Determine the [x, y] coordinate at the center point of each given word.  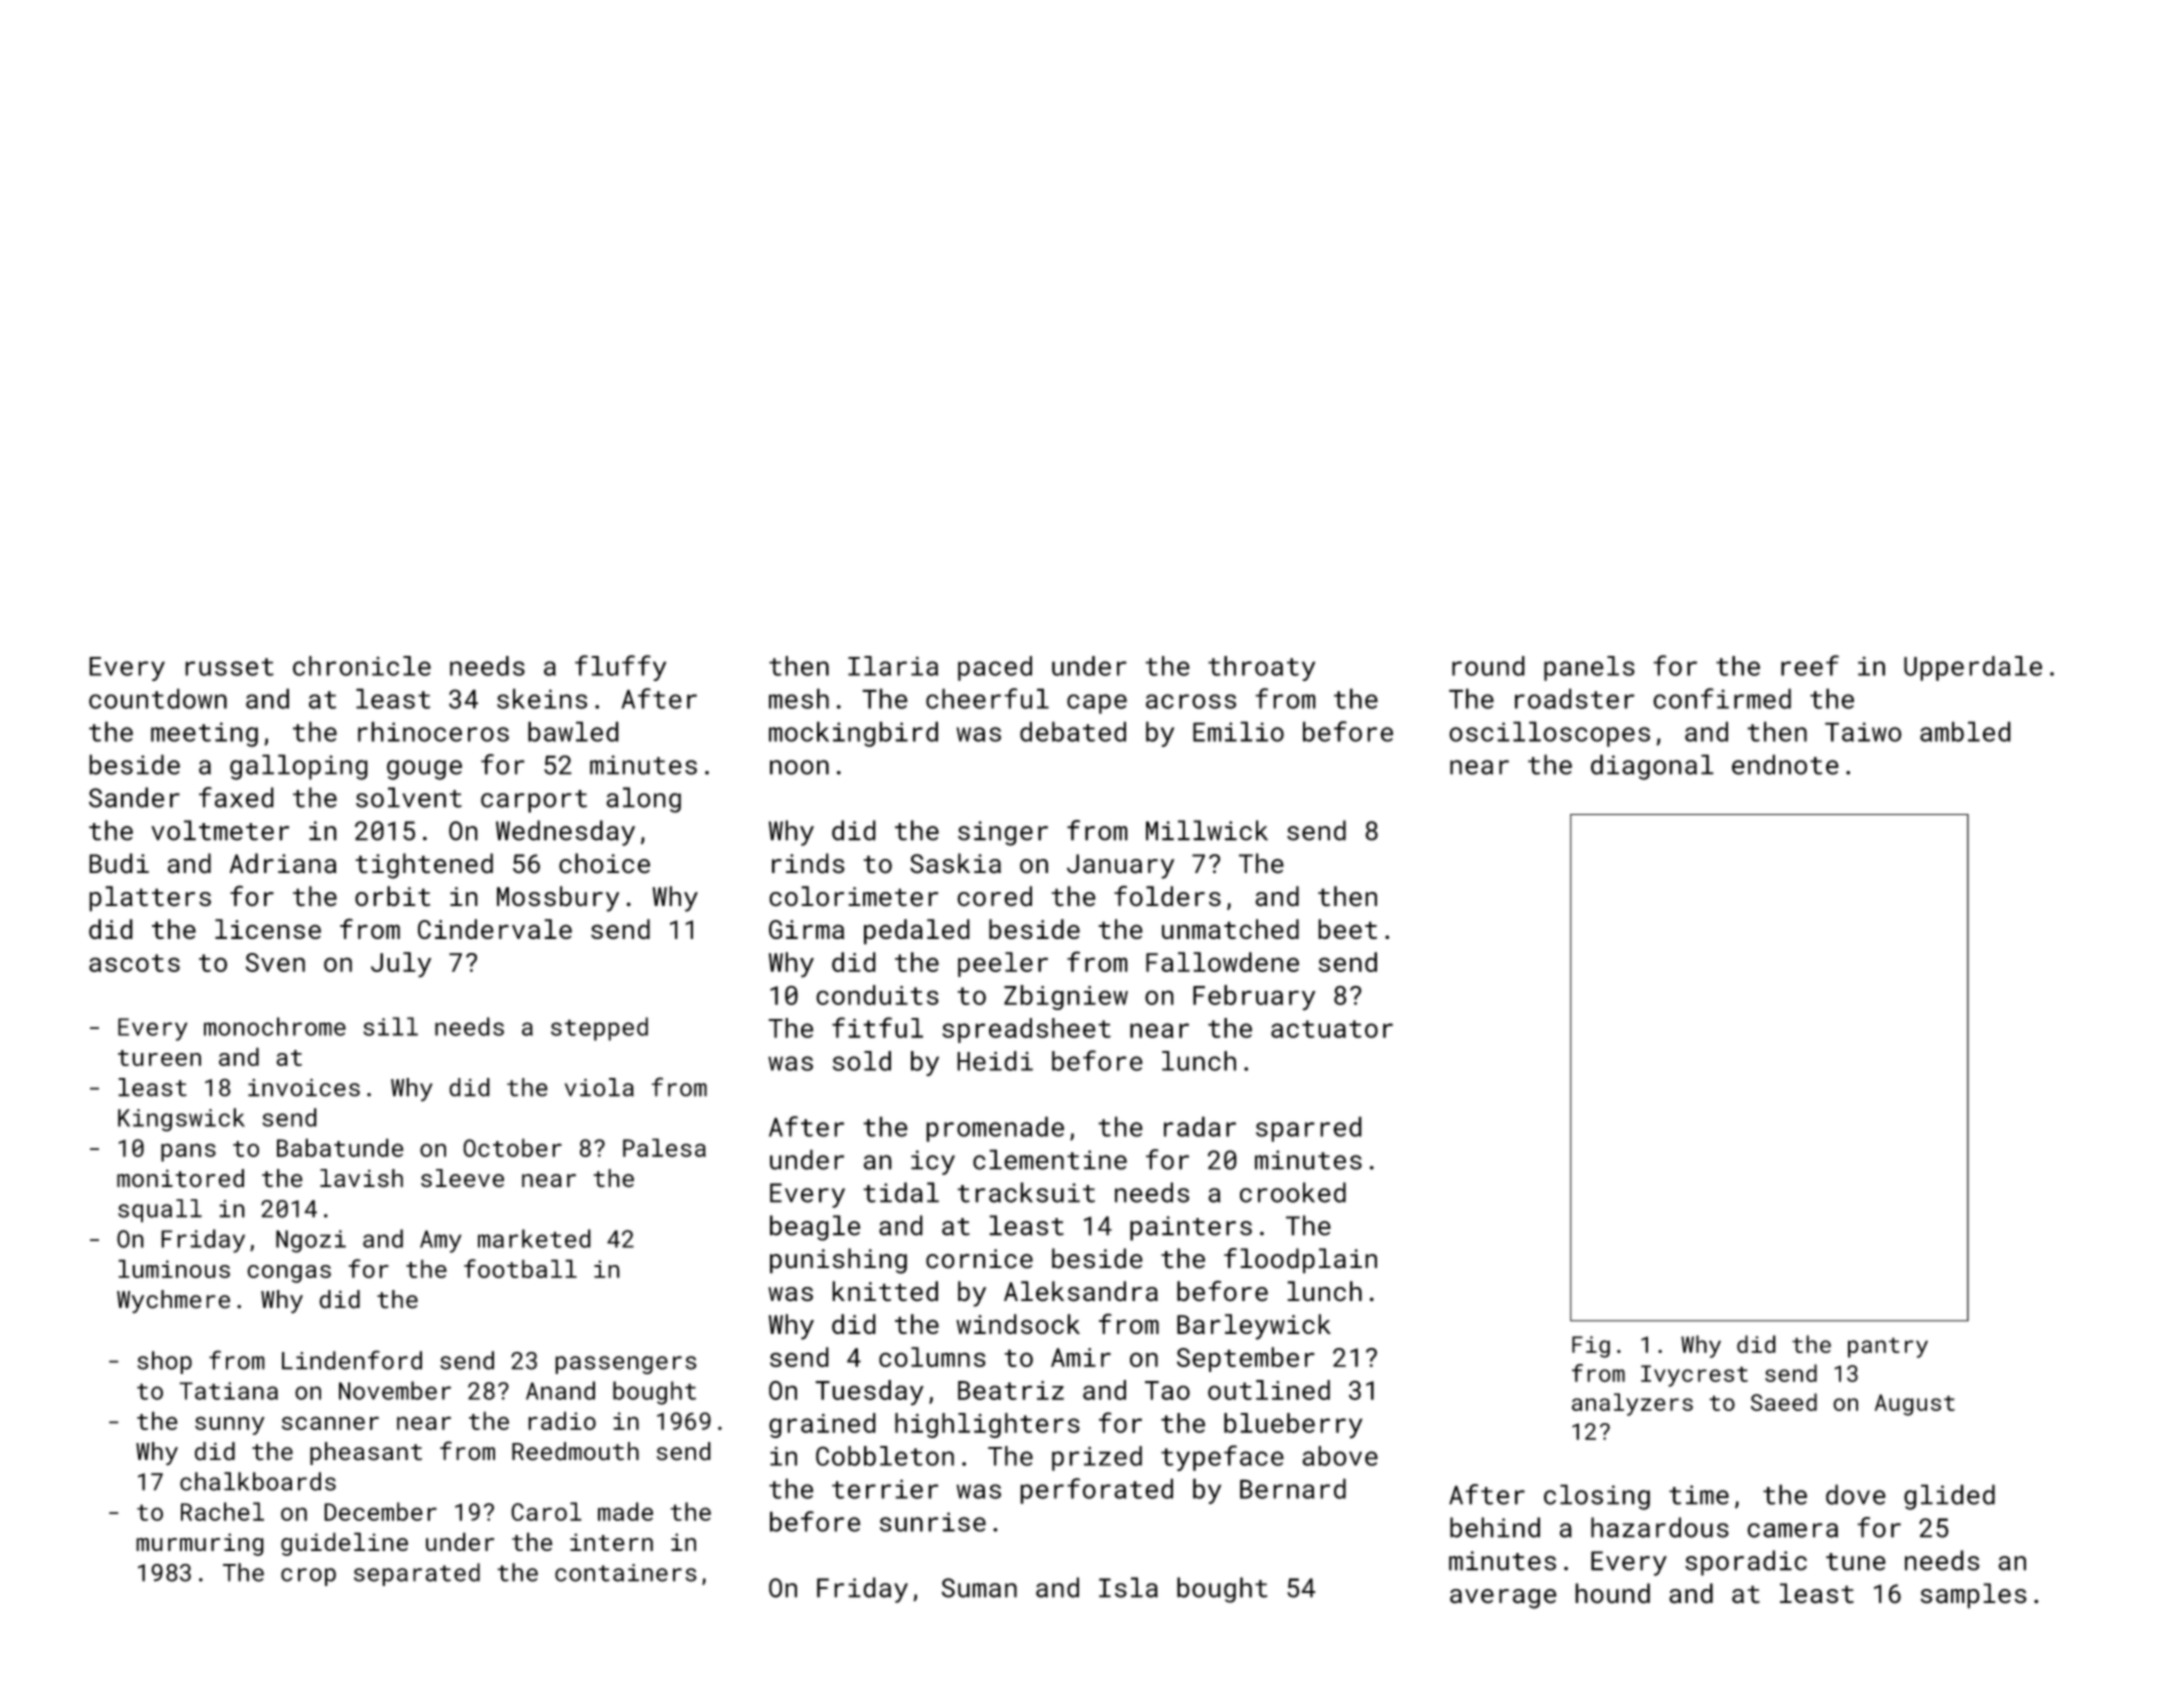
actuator [1332, 1029]
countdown [158, 698]
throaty [1261, 668]
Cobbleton [885, 1456]
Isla [1128, 1587]
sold [862, 1061]
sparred [1309, 1129]
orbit [392, 896]
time [1699, 1495]
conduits [877, 995]
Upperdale [1973, 668]
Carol [546, 1511]
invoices [304, 1087]
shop [164, 1362]
